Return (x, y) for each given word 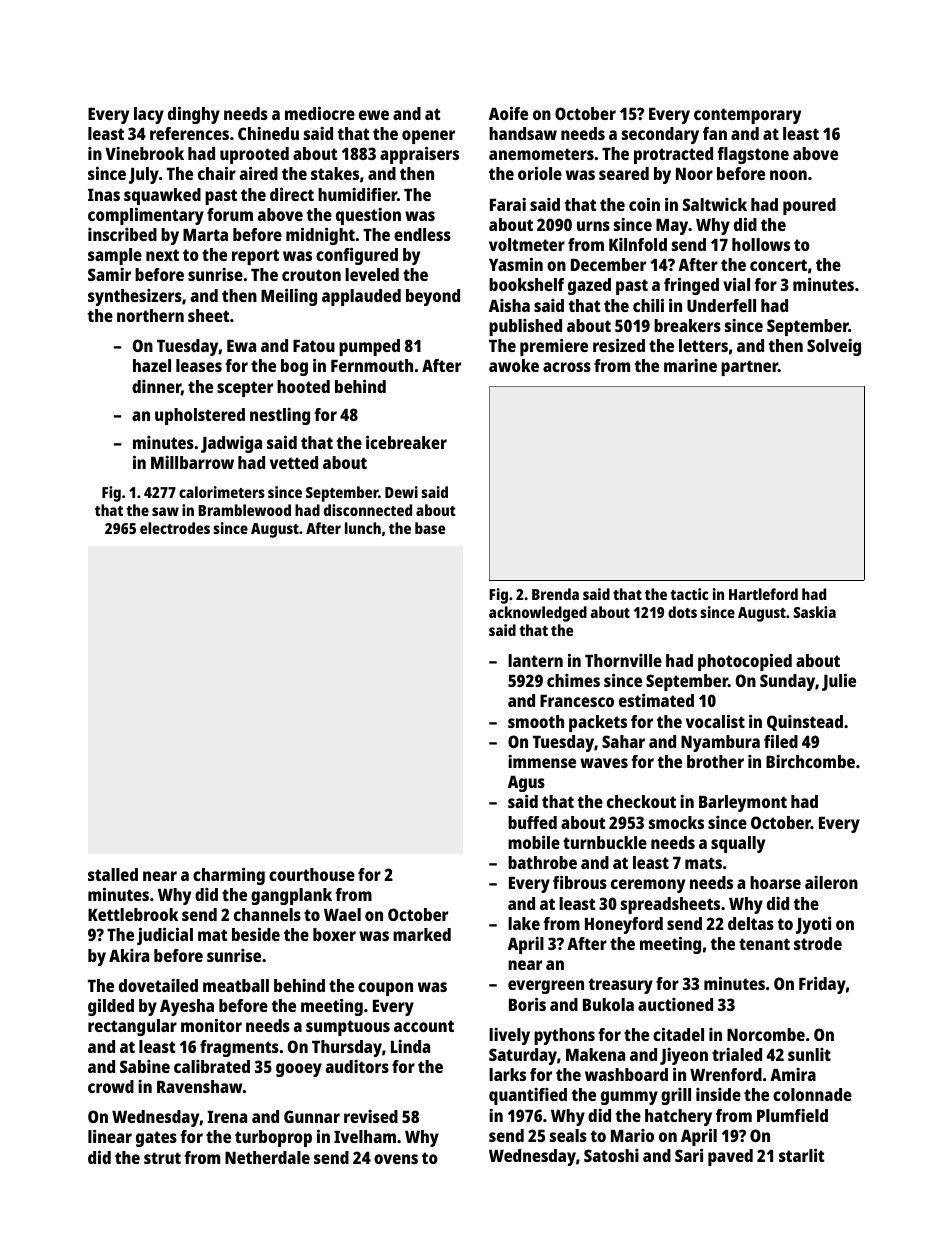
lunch (363, 528)
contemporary (747, 116)
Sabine (145, 1066)
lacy (149, 115)
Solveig (834, 347)
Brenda (555, 594)
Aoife (508, 113)
